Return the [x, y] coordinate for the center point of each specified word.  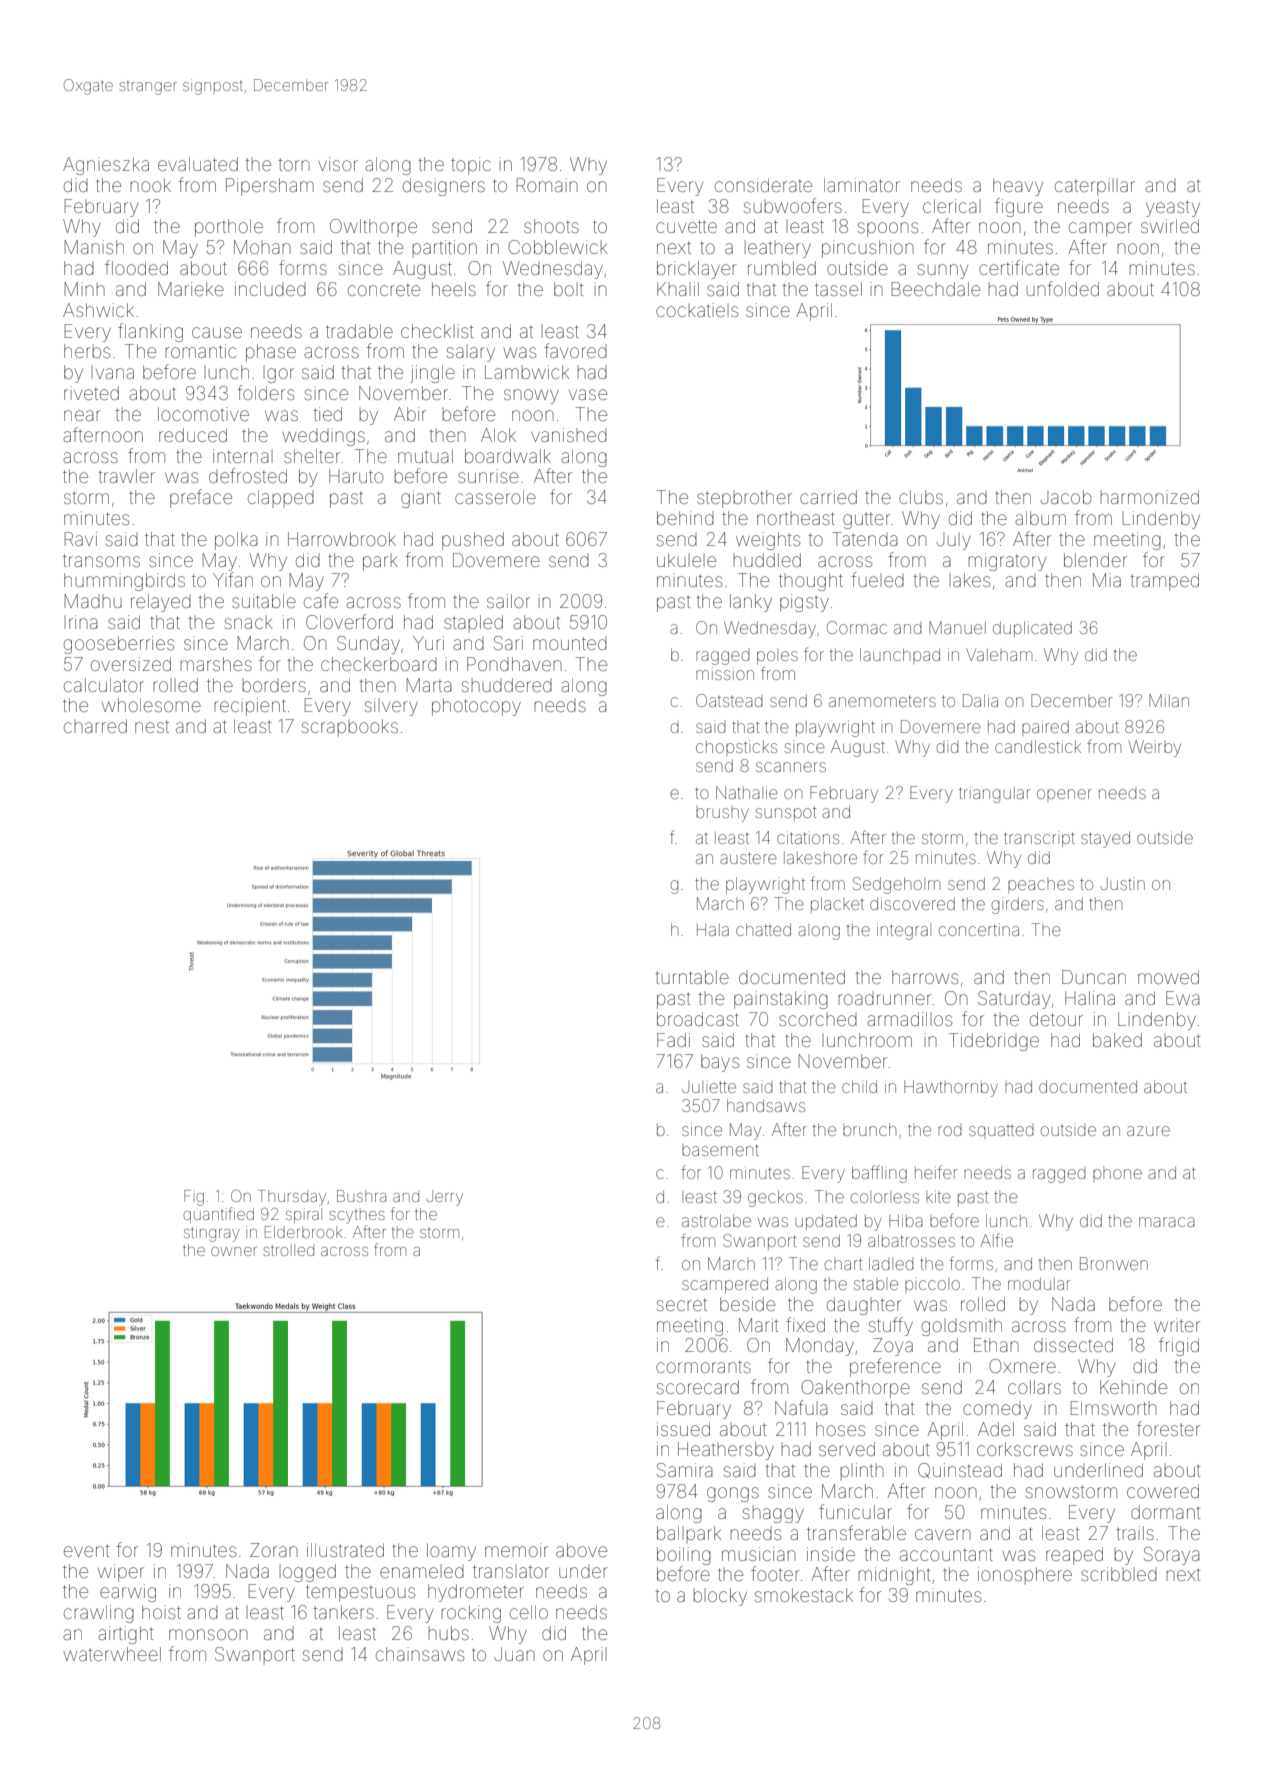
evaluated [198, 164]
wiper [121, 1573]
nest [152, 726]
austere [748, 858]
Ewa [1183, 998]
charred [95, 726]
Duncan [1094, 977]
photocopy [476, 707]
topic [471, 166]
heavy [1018, 187]
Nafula [801, 1407]
